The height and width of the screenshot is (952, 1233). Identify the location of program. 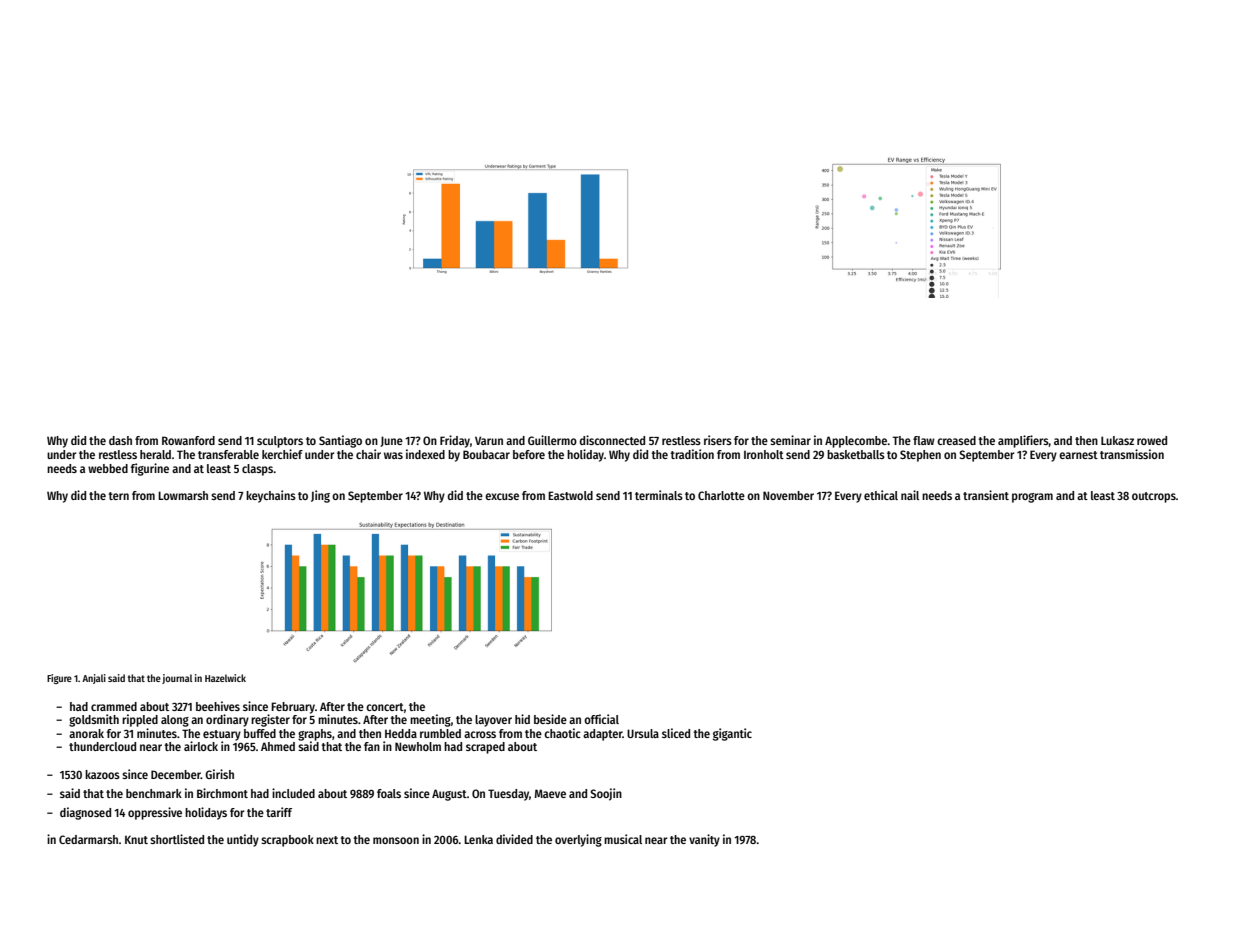
(1032, 498).
